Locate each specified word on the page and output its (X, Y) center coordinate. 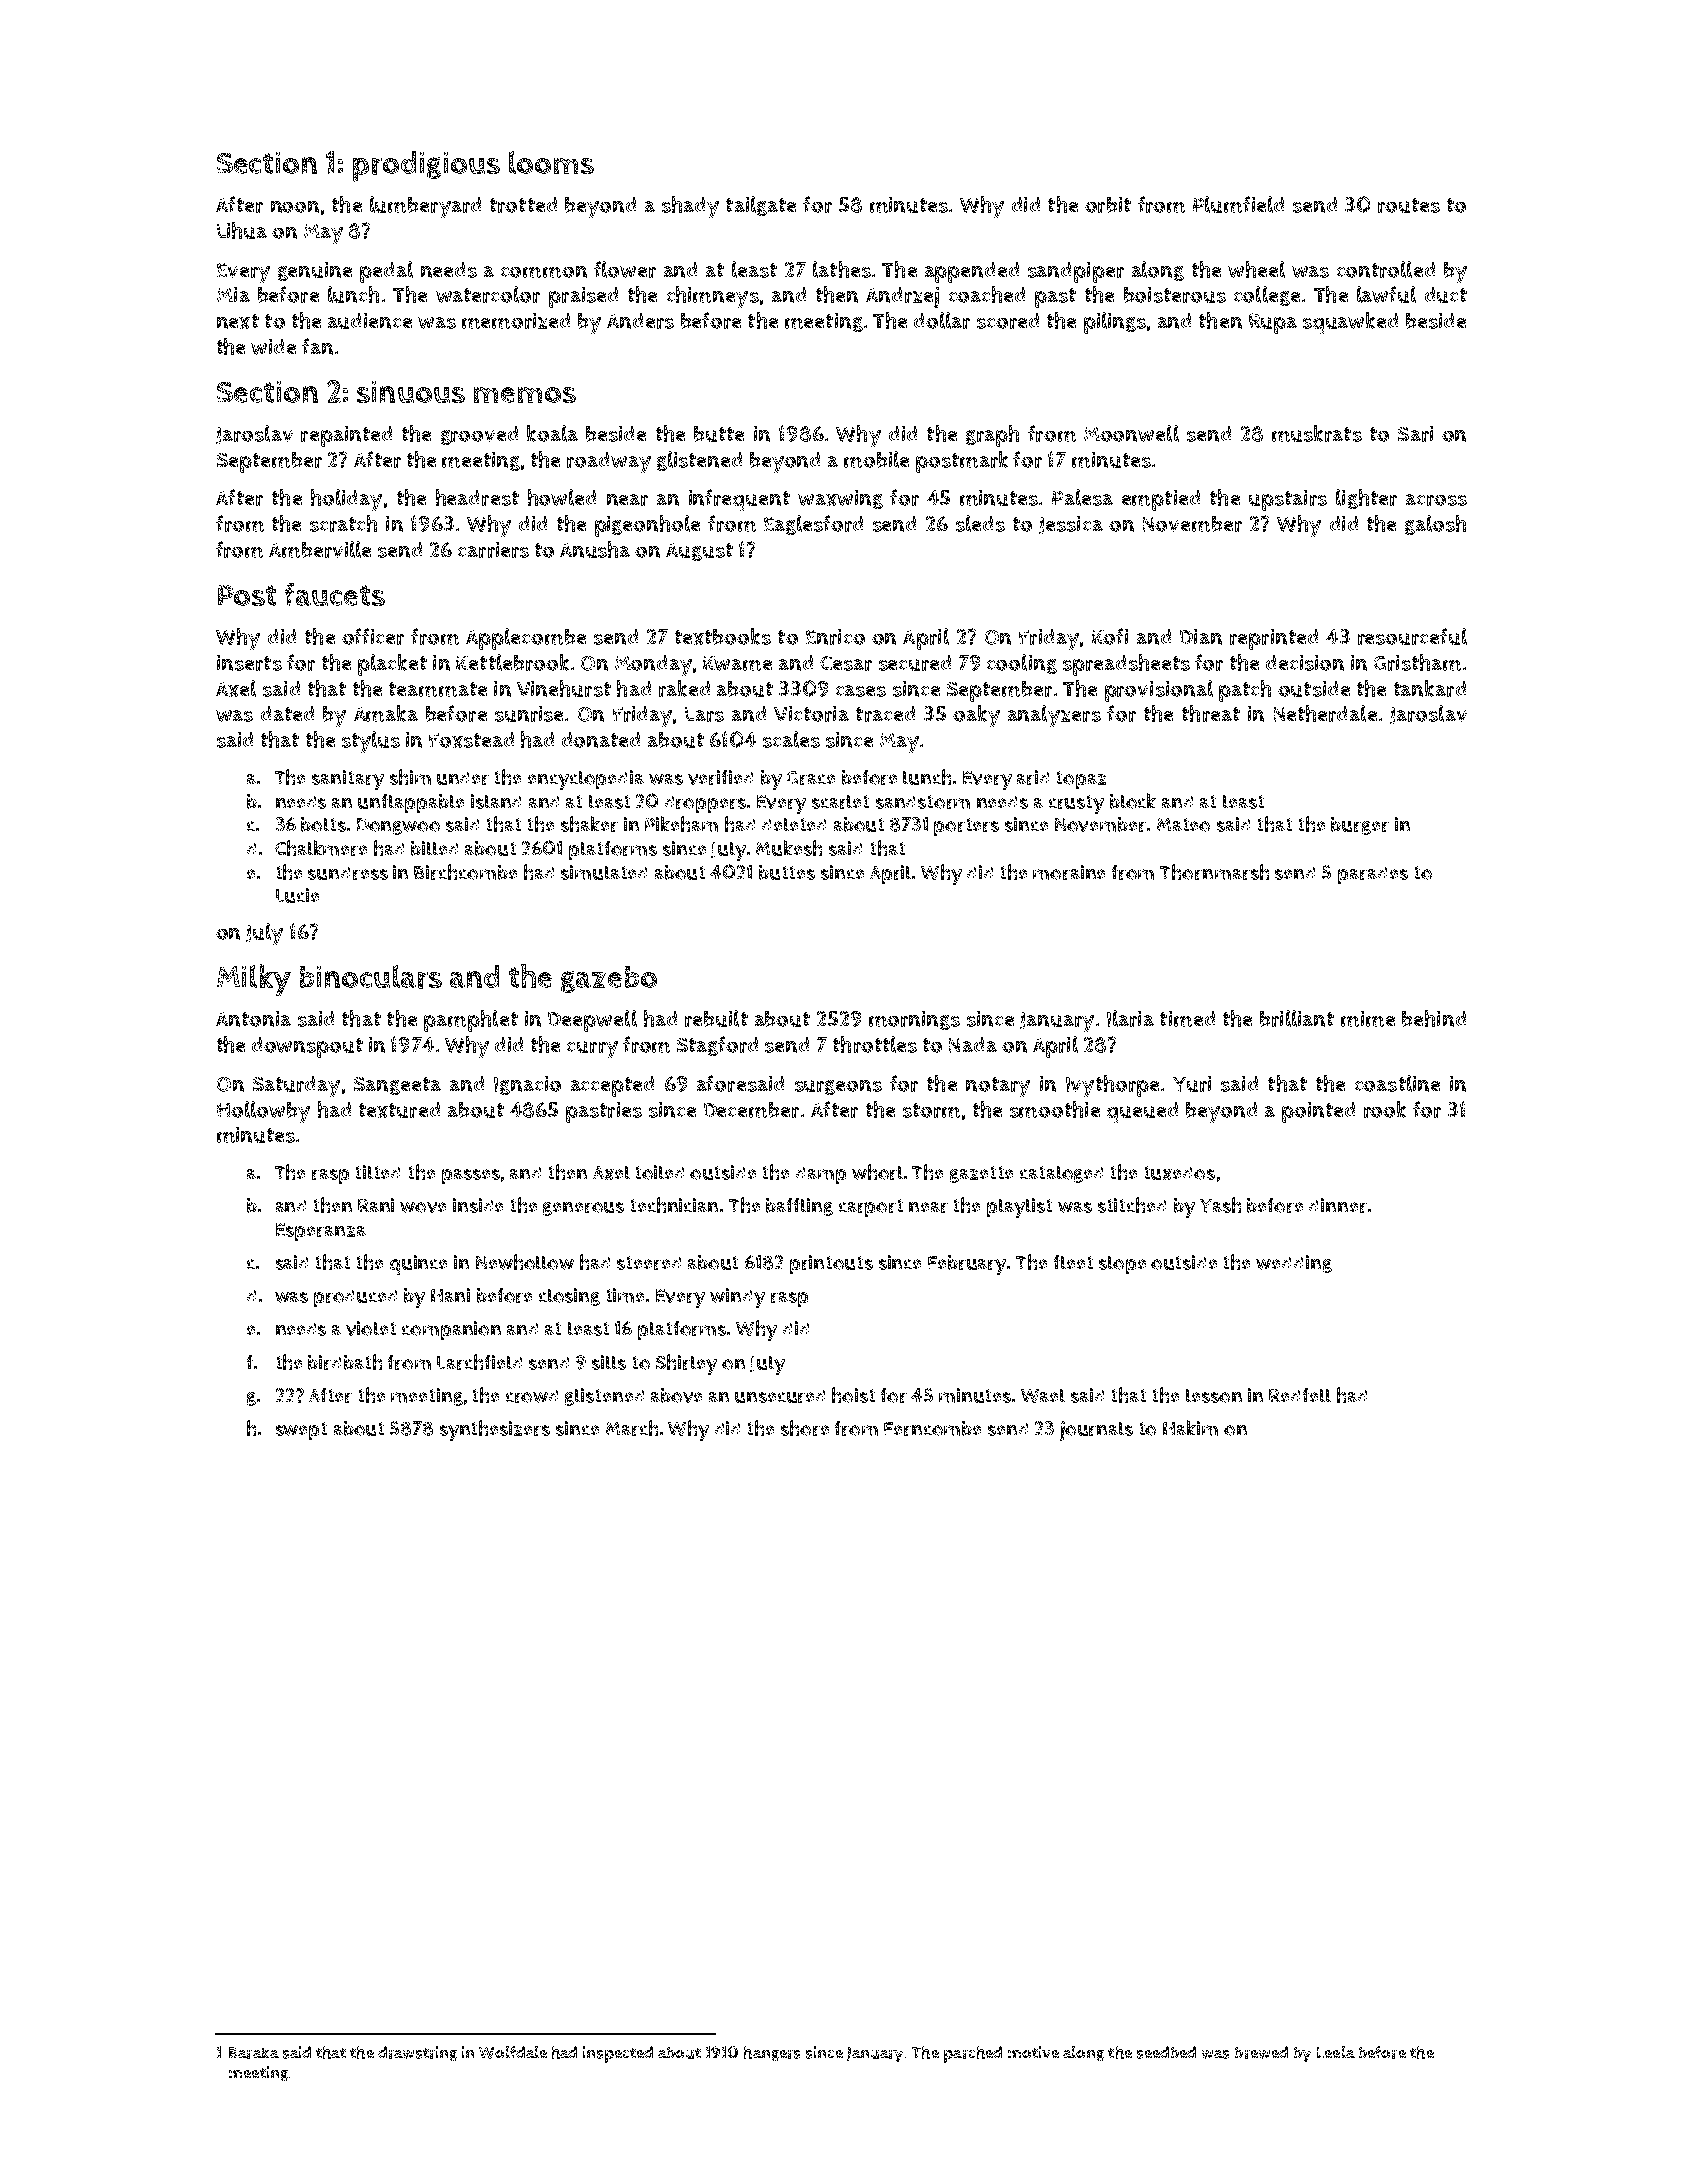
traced (885, 714)
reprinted (1274, 639)
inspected (618, 2054)
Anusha (595, 549)
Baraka (254, 2053)
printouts (831, 1264)
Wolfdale (513, 2052)
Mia (233, 294)
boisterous (1175, 295)
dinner (1338, 1205)
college (1267, 296)
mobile (876, 459)
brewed (1261, 2052)
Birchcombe (465, 872)
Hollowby (263, 1112)
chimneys (713, 297)
